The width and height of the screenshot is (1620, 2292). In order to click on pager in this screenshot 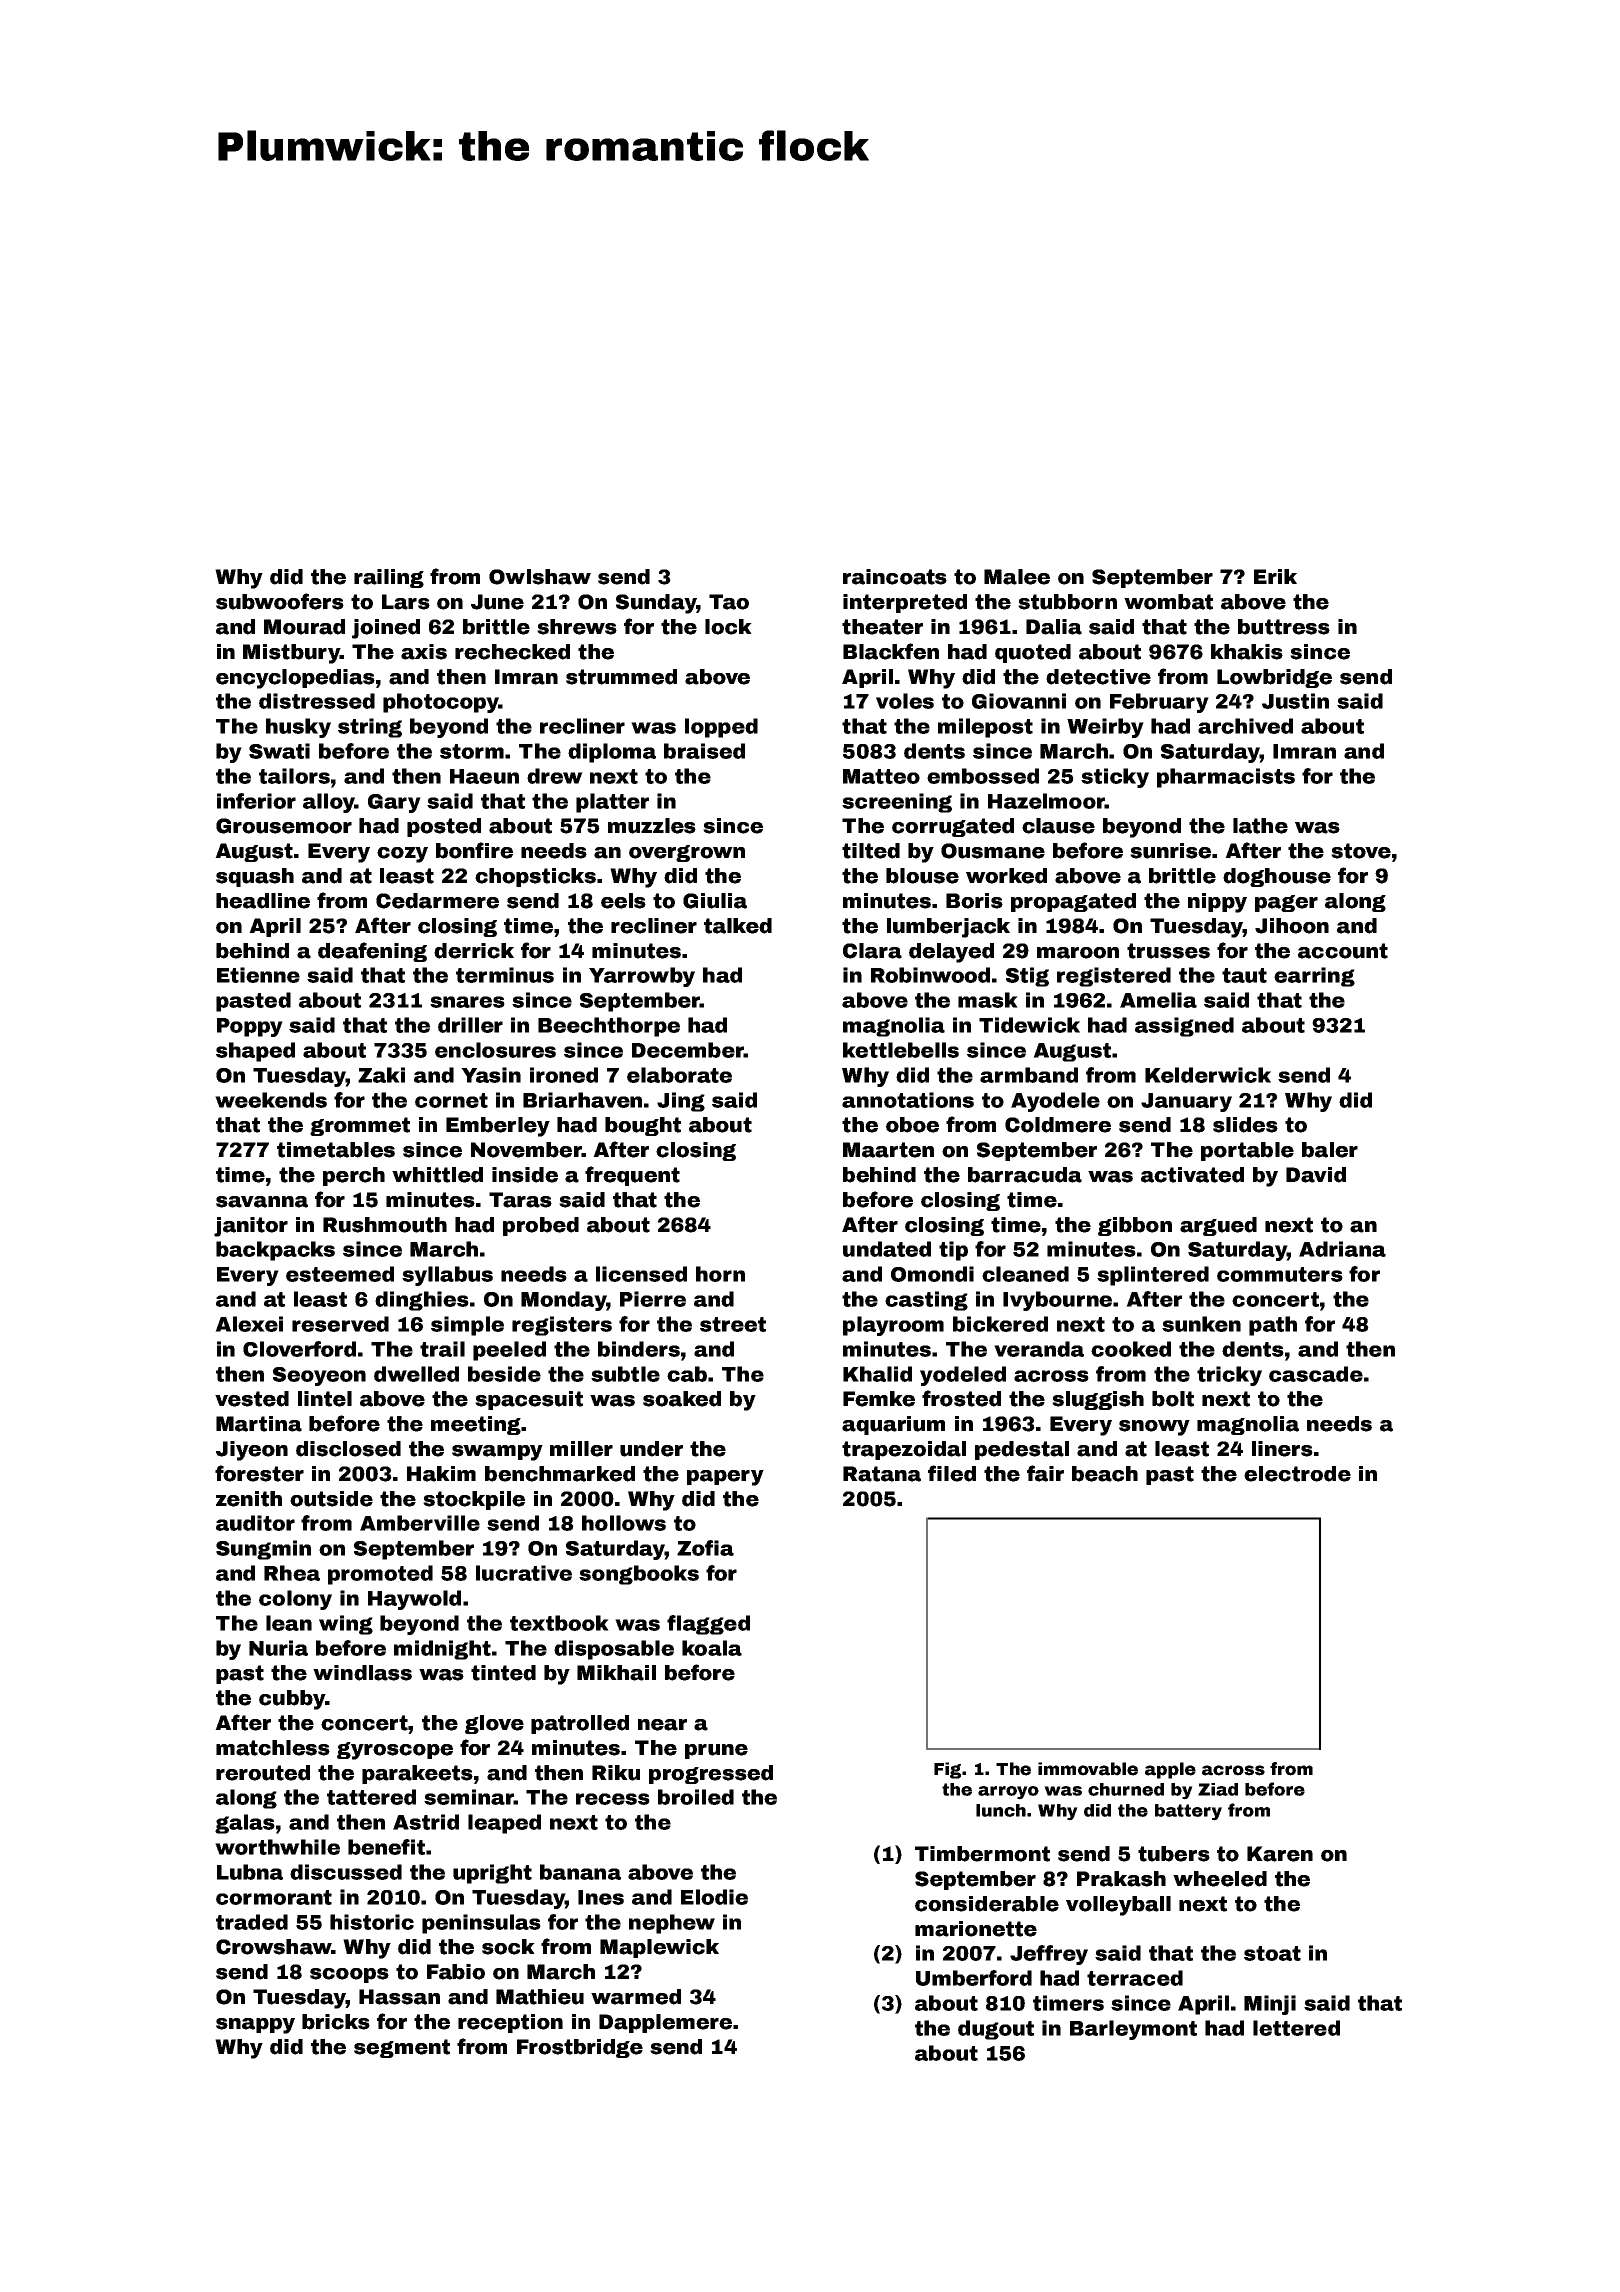, I will do `click(1286, 903)`.
